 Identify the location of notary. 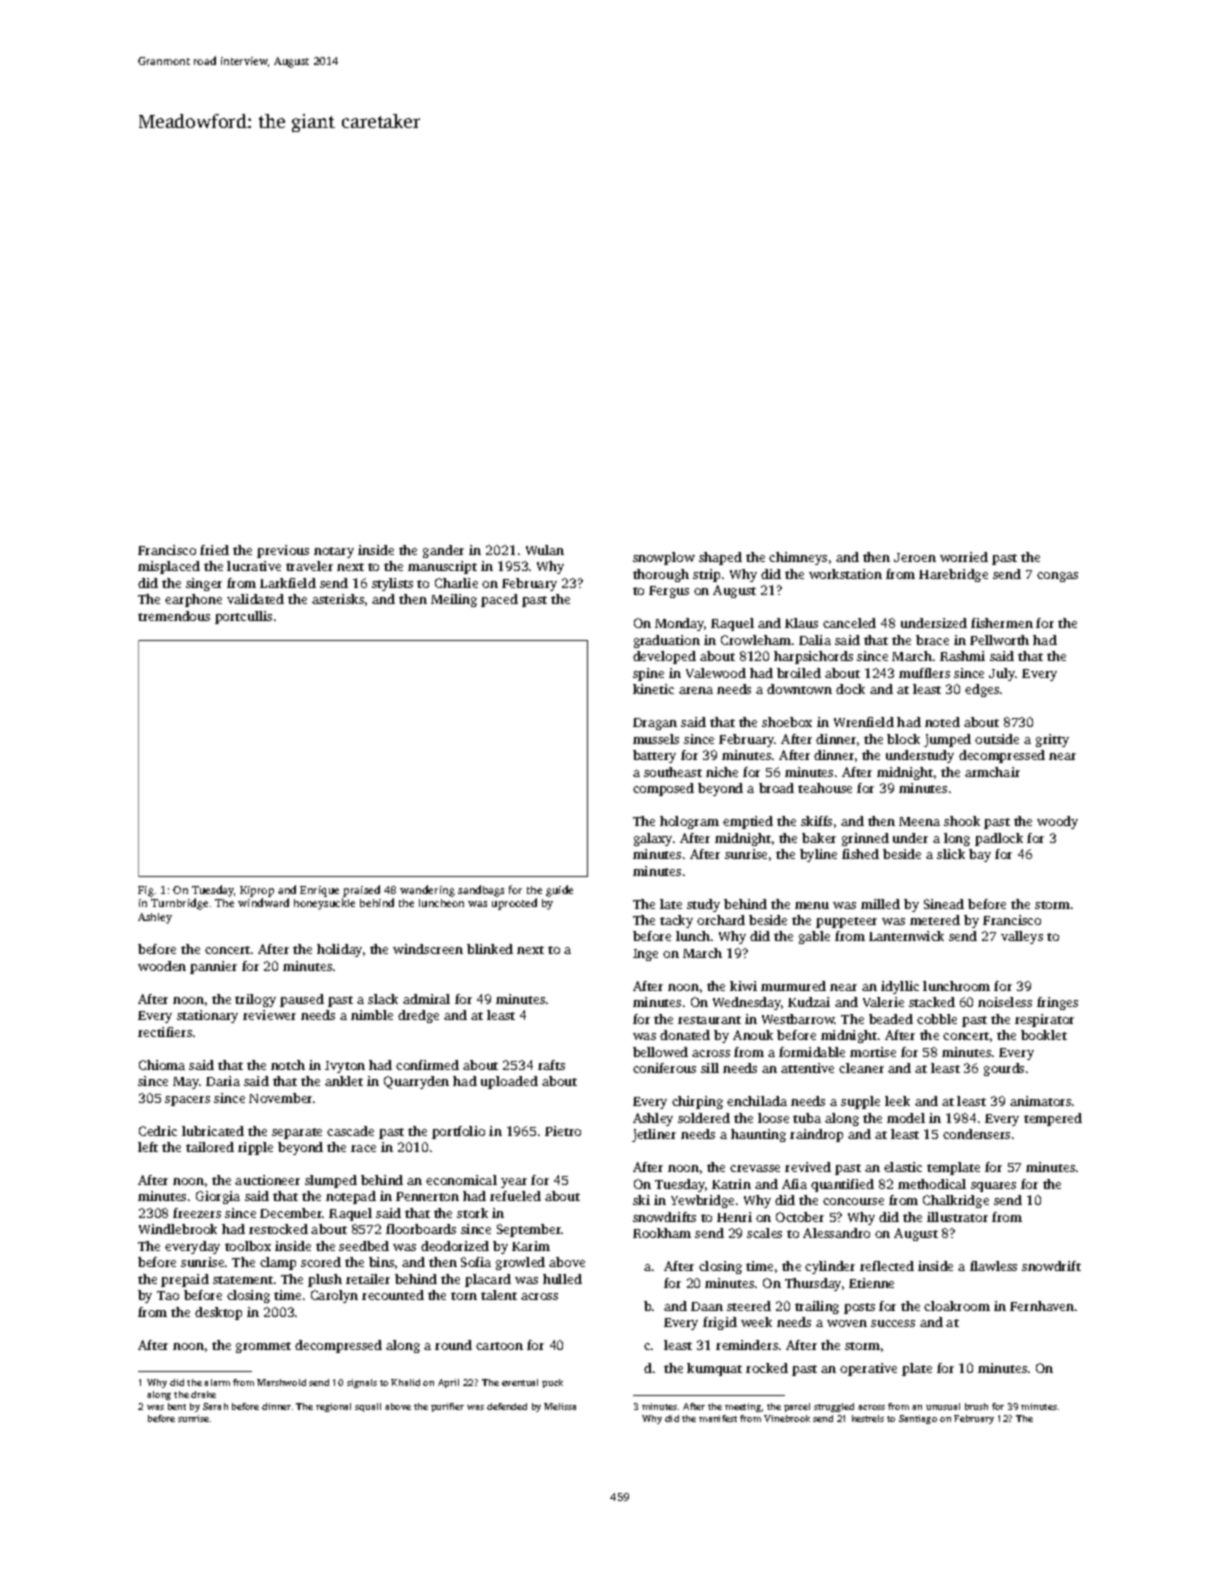
(334, 552).
